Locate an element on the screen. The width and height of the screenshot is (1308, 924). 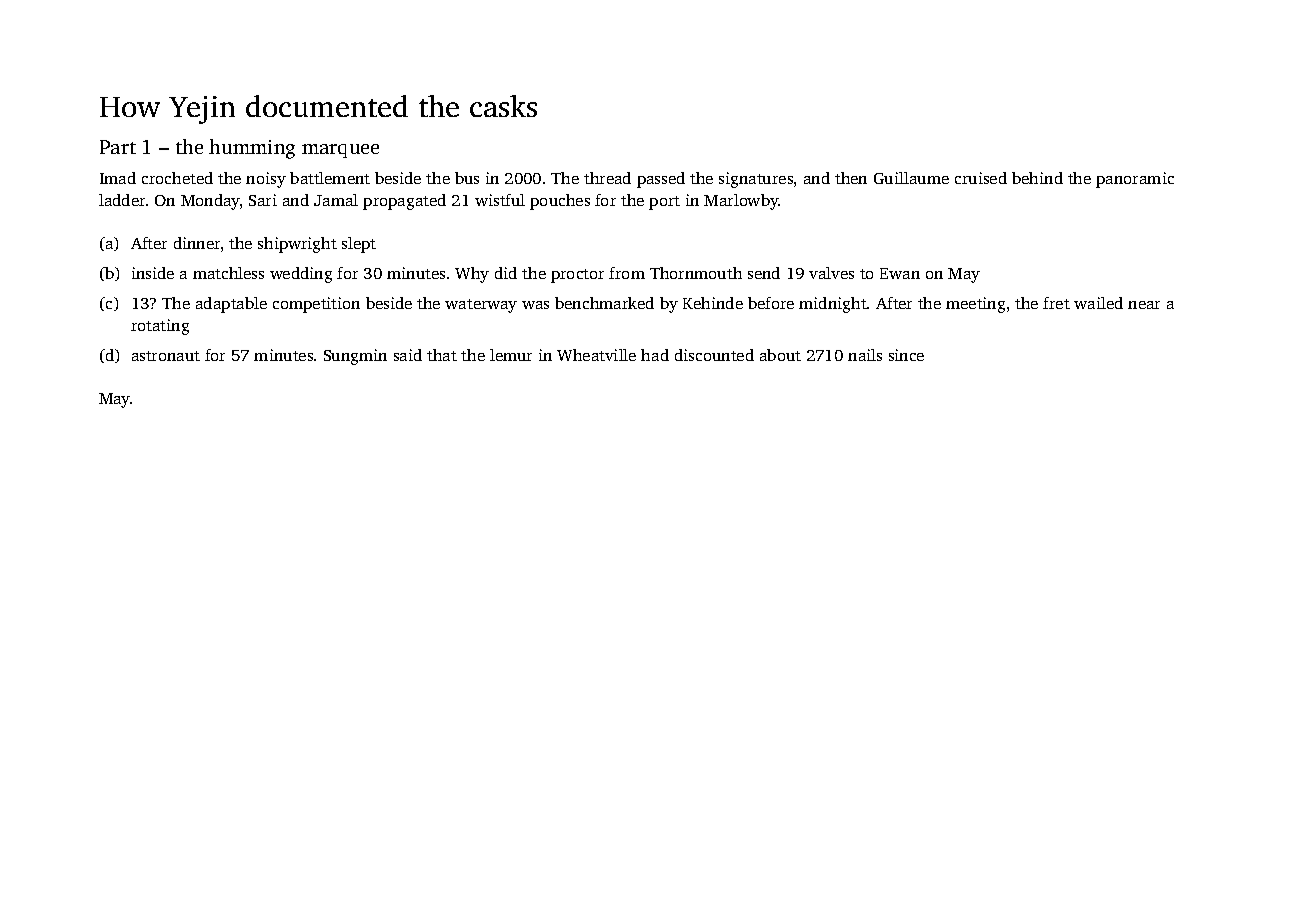
Sungmin is located at coordinates (355, 357).
